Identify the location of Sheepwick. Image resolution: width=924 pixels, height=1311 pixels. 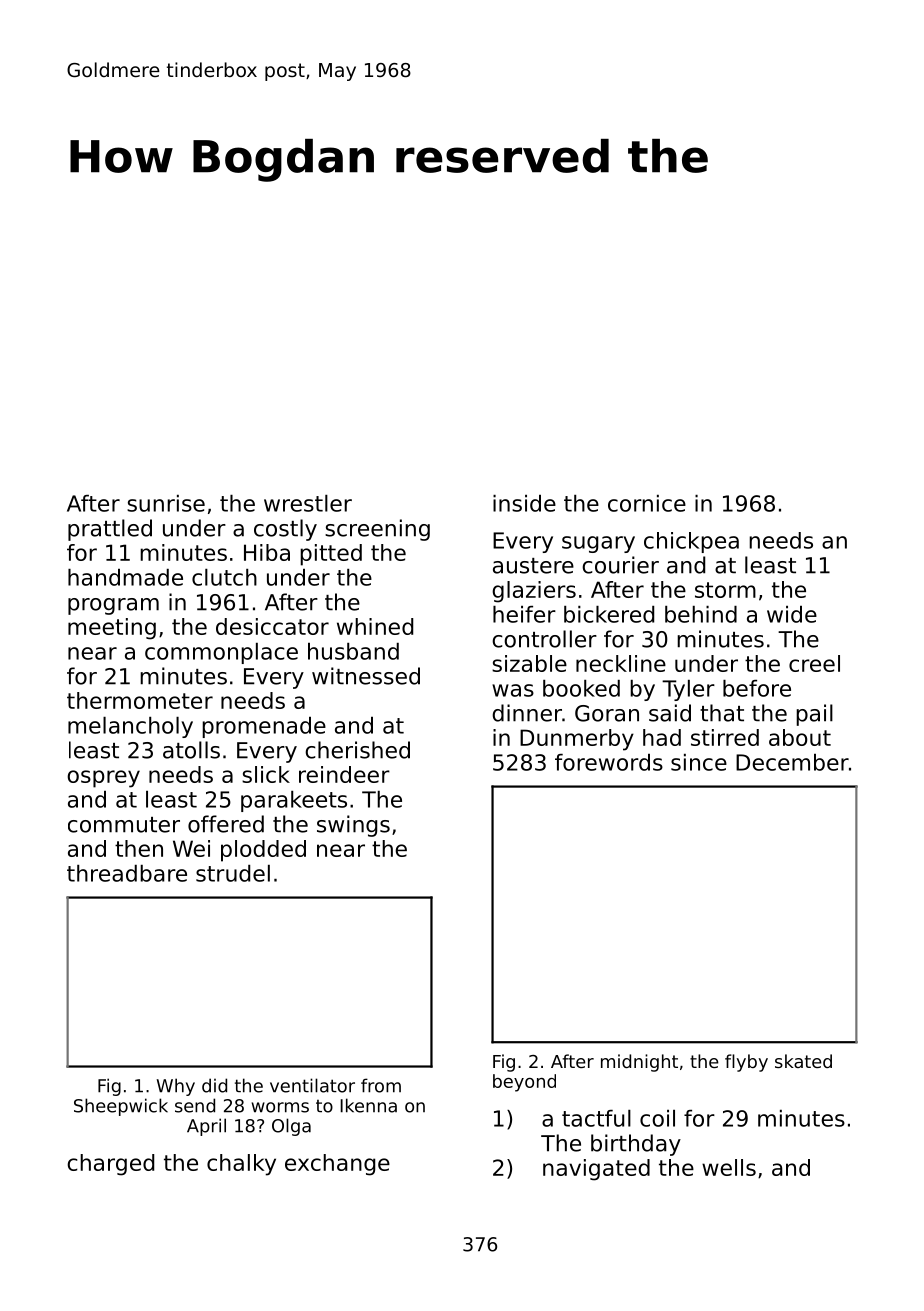
(121, 1107).
